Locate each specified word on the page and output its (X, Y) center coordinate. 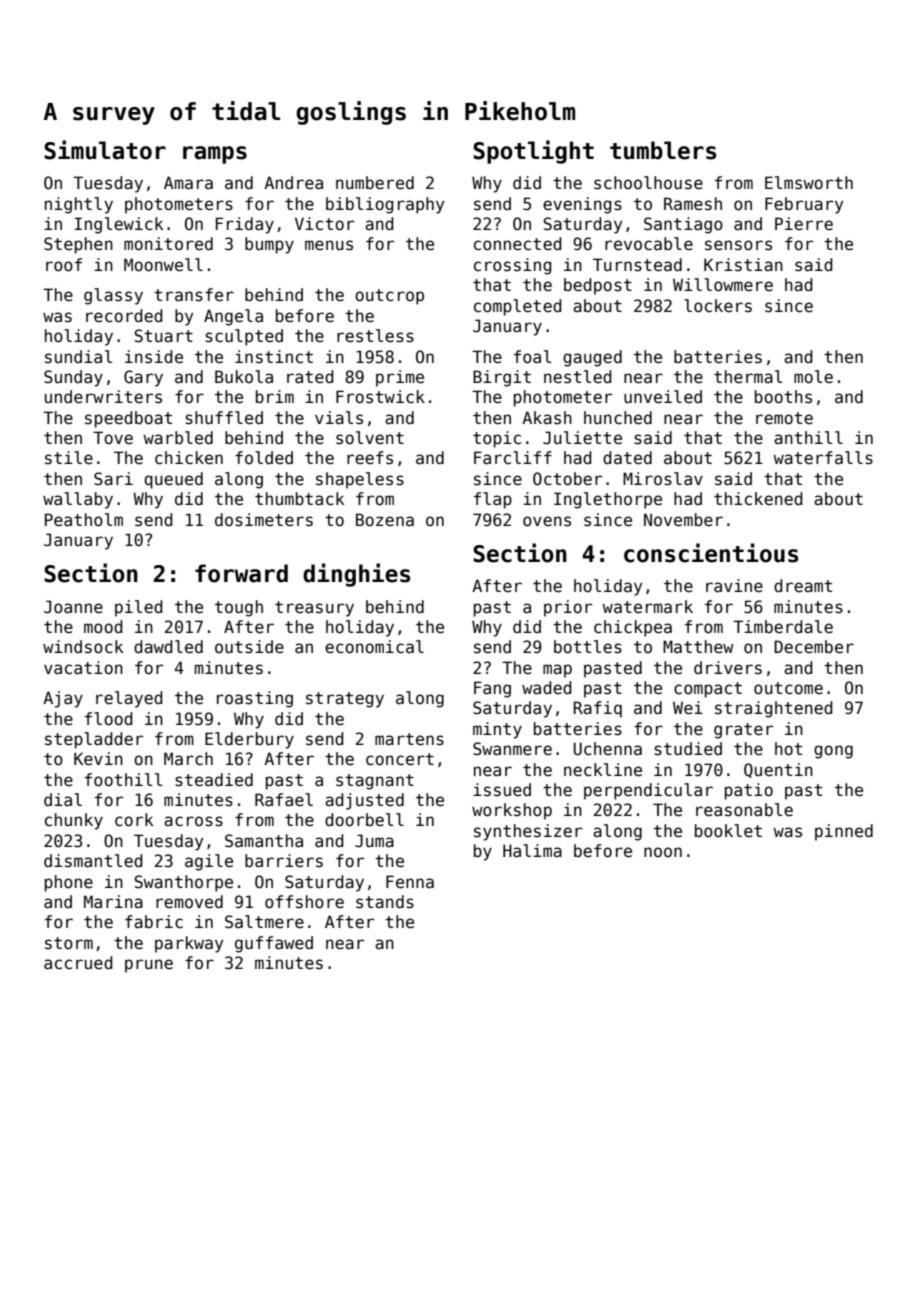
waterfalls (823, 458)
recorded (124, 316)
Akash (547, 418)
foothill (123, 780)
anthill (808, 438)
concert (400, 759)
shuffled (224, 418)
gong (833, 752)
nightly (79, 205)
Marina (113, 902)
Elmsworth (809, 183)
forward (241, 573)
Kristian (743, 265)
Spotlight (533, 152)
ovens (547, 521)
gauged (592, 358)
